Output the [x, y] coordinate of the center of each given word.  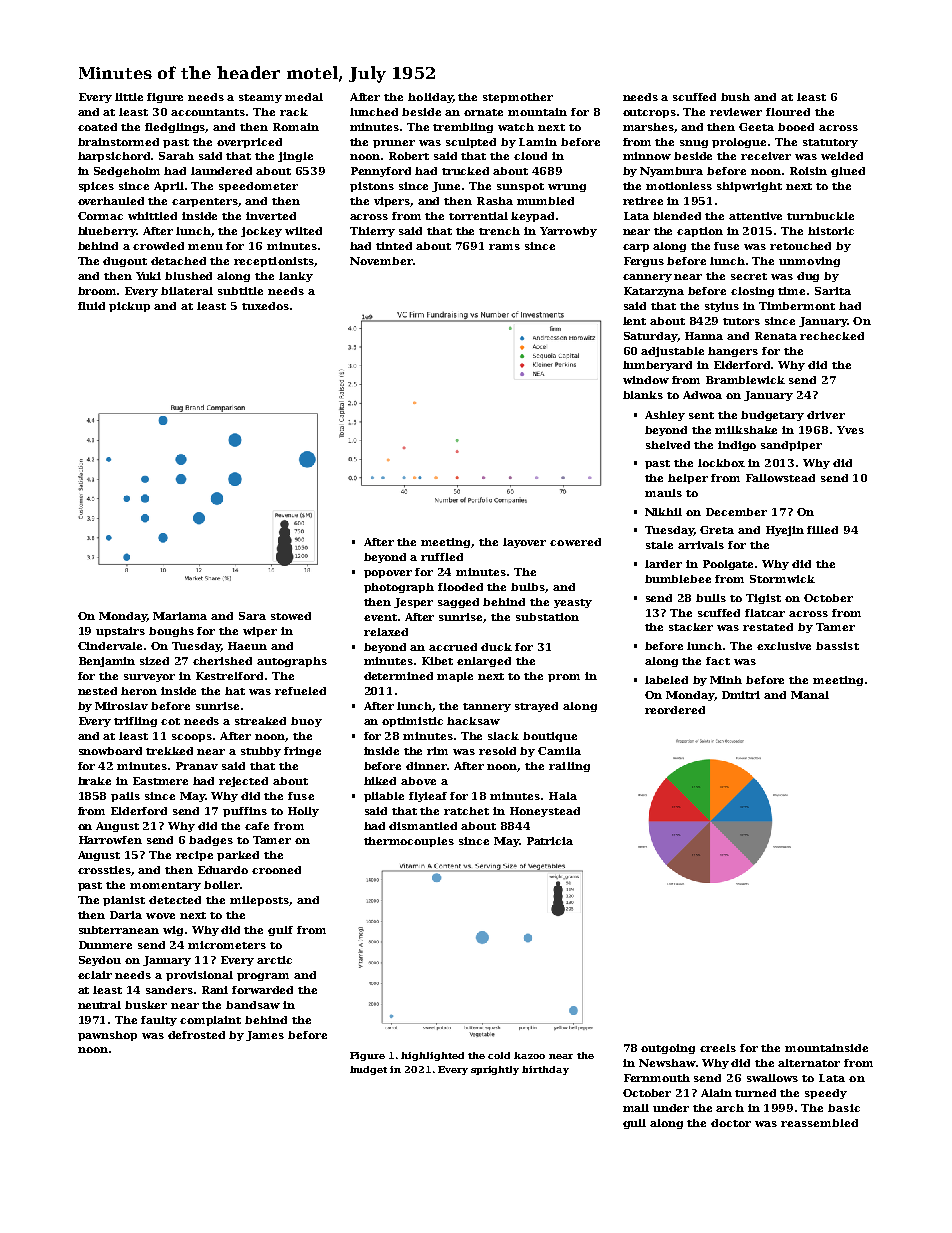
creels [718, 1048]
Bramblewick [745, 380]
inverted [271, 216]
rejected [243, 782]
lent [634, 321]
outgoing [668, 1049]
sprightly [495, 1070]
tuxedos [265, 306]
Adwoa [702, 395]
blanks [643, 395]
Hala [563, 796]
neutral [99, 1005]
